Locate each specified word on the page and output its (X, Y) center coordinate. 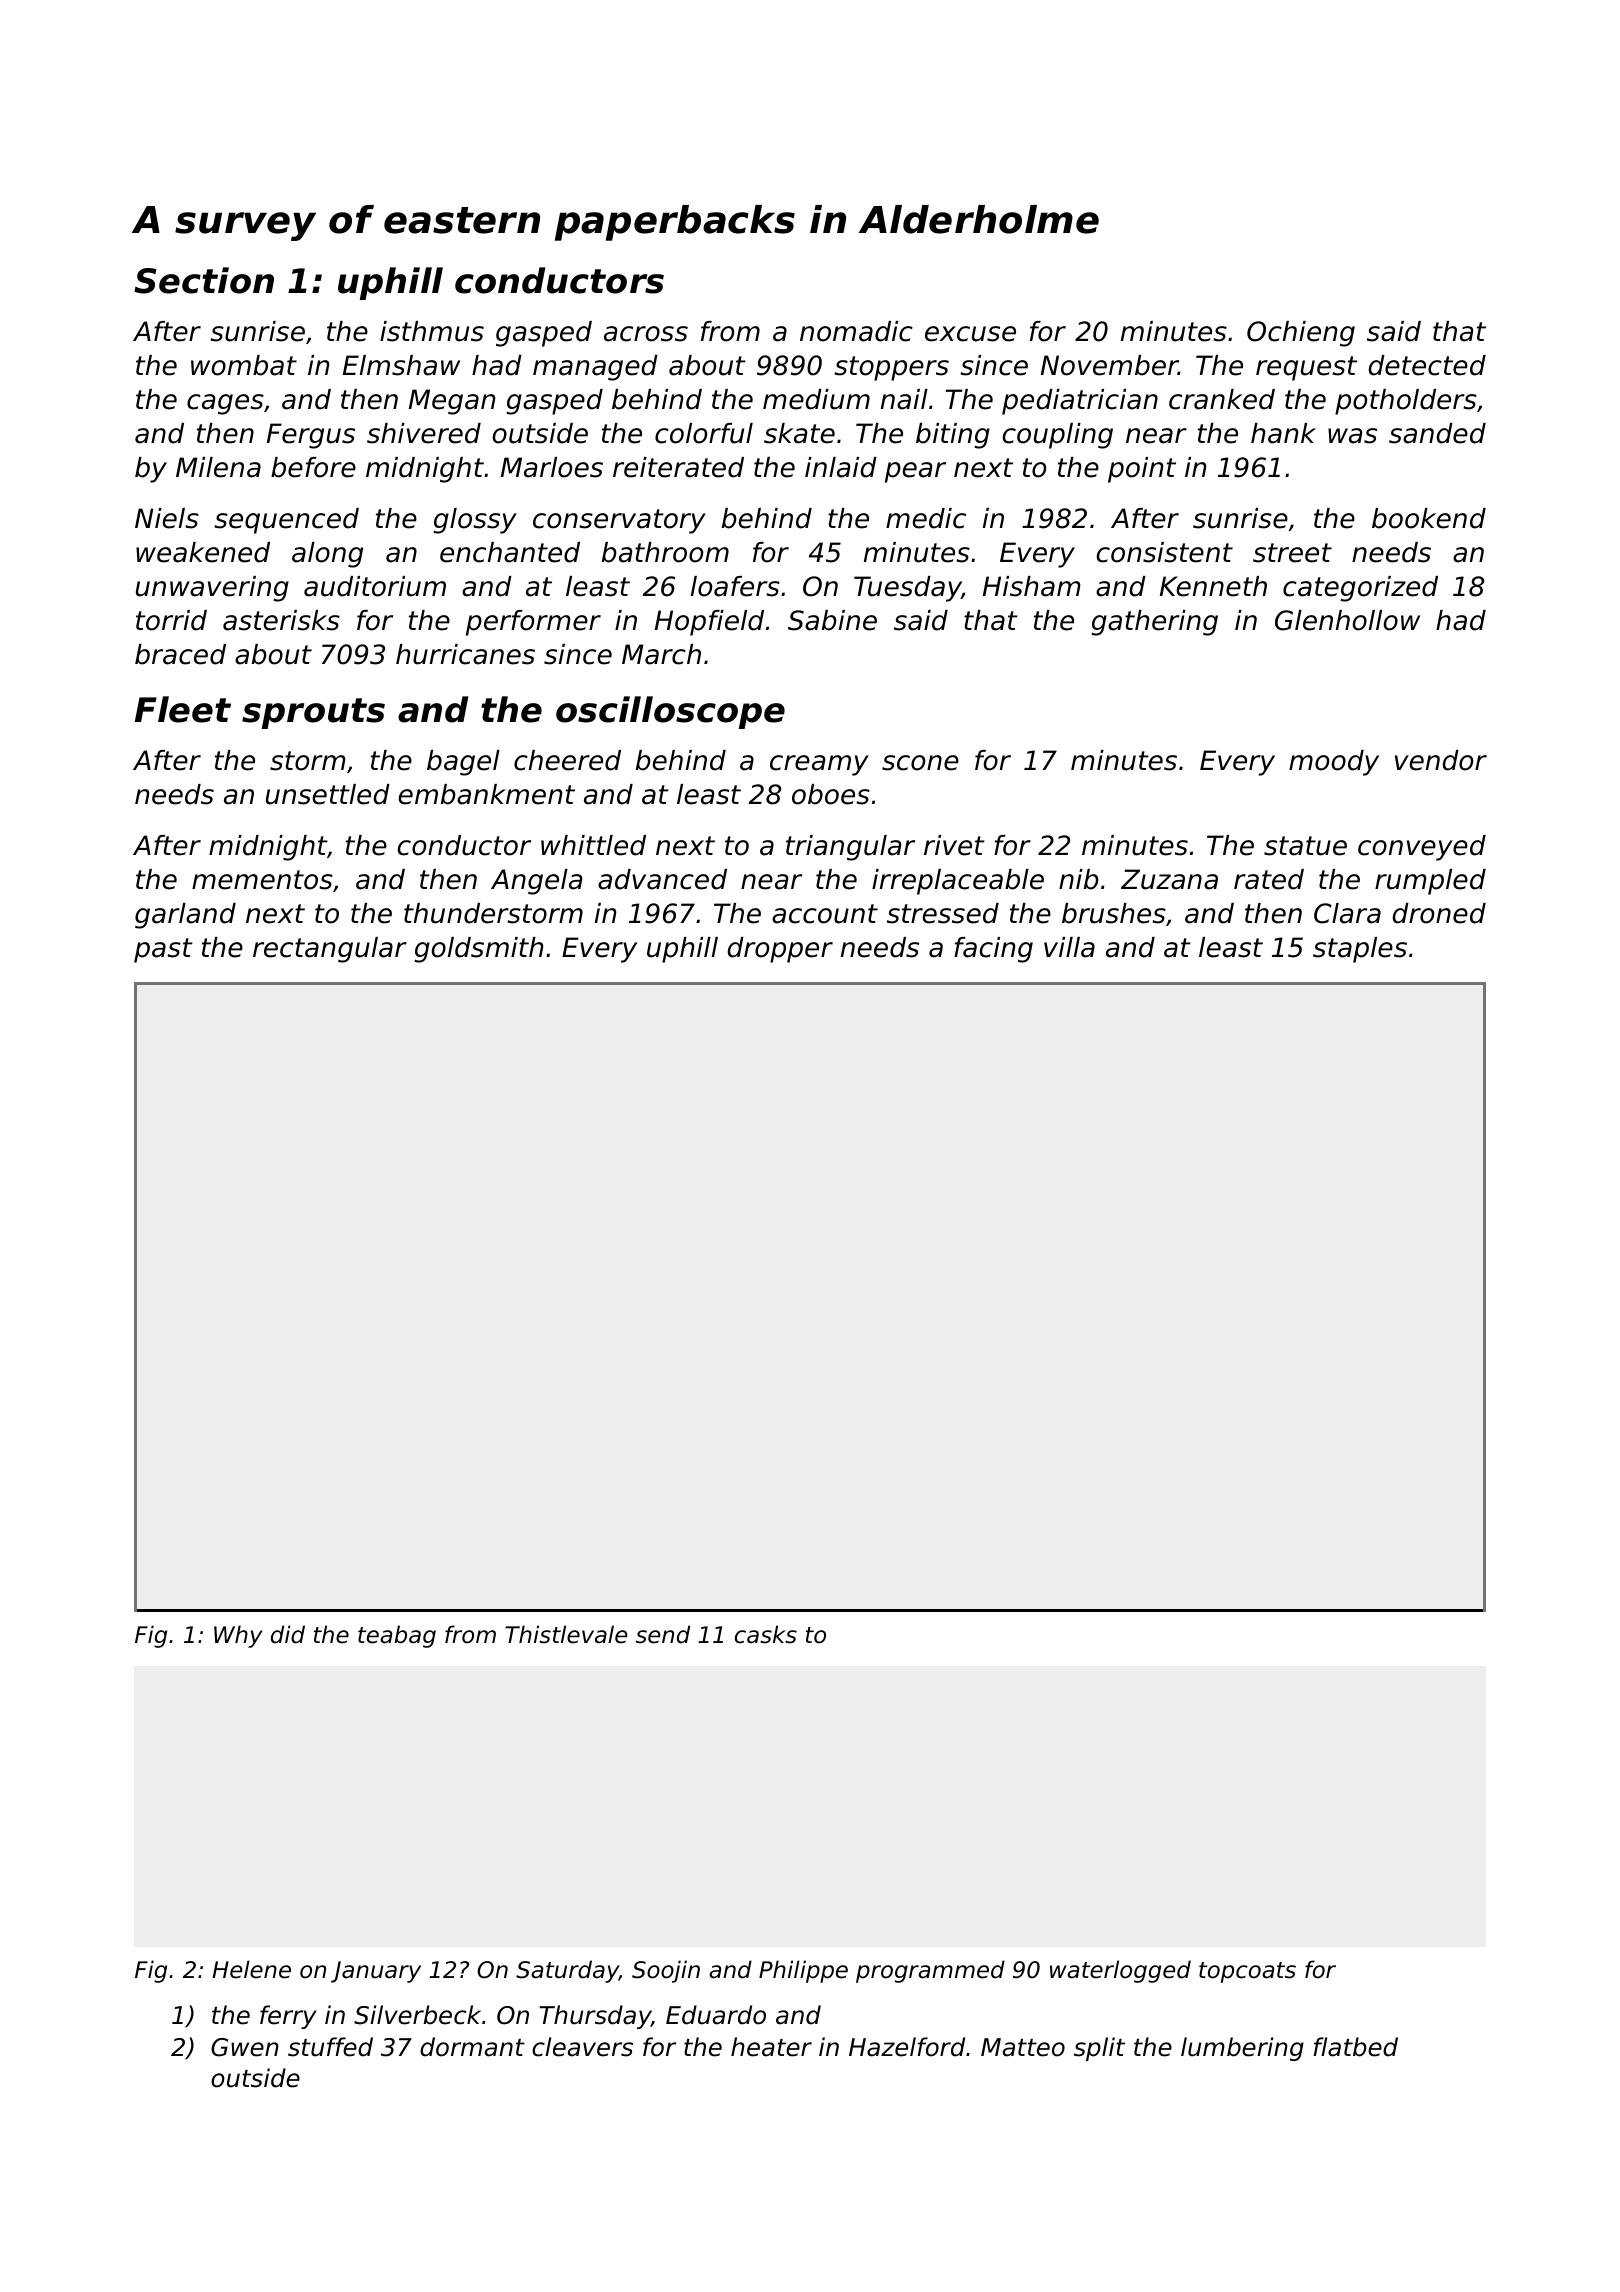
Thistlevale (566, 1634)
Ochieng (1301, 334)
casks (766, 1634)
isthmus (432, 331)
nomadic (856, 331)
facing (993, 950)
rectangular (330, 950)
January (376, 1972)
